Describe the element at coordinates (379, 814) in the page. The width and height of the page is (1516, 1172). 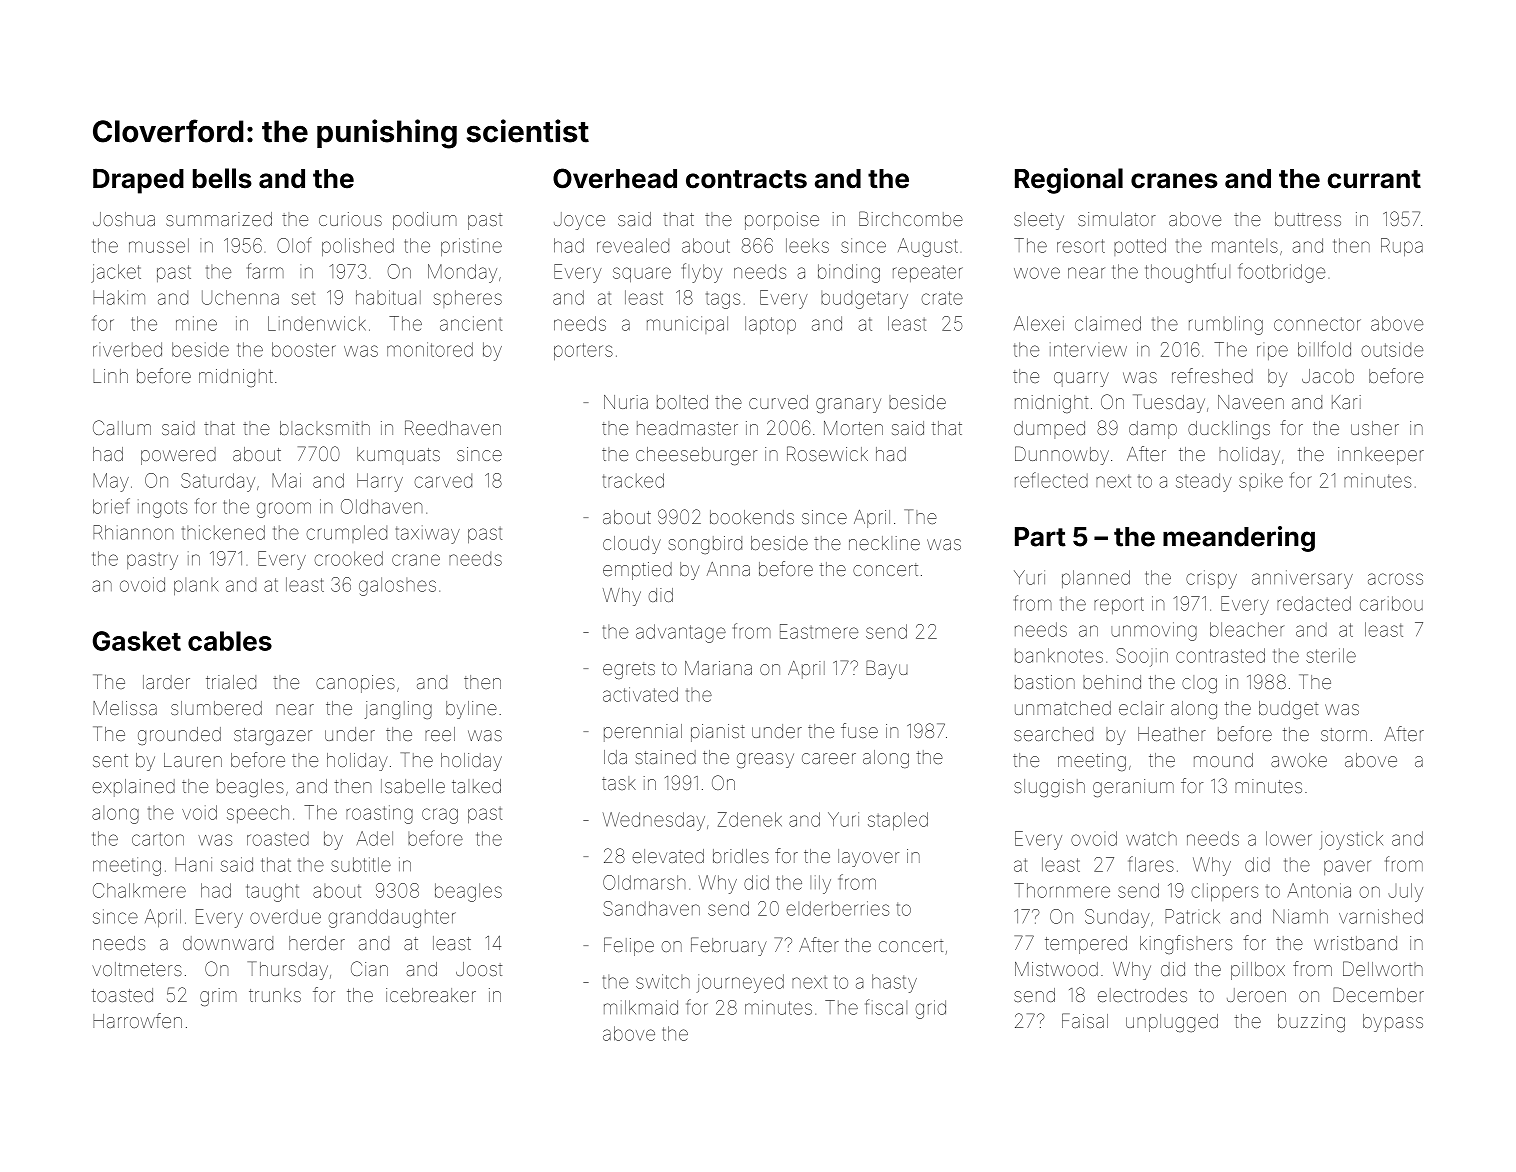
I see `roasting` at that location.
